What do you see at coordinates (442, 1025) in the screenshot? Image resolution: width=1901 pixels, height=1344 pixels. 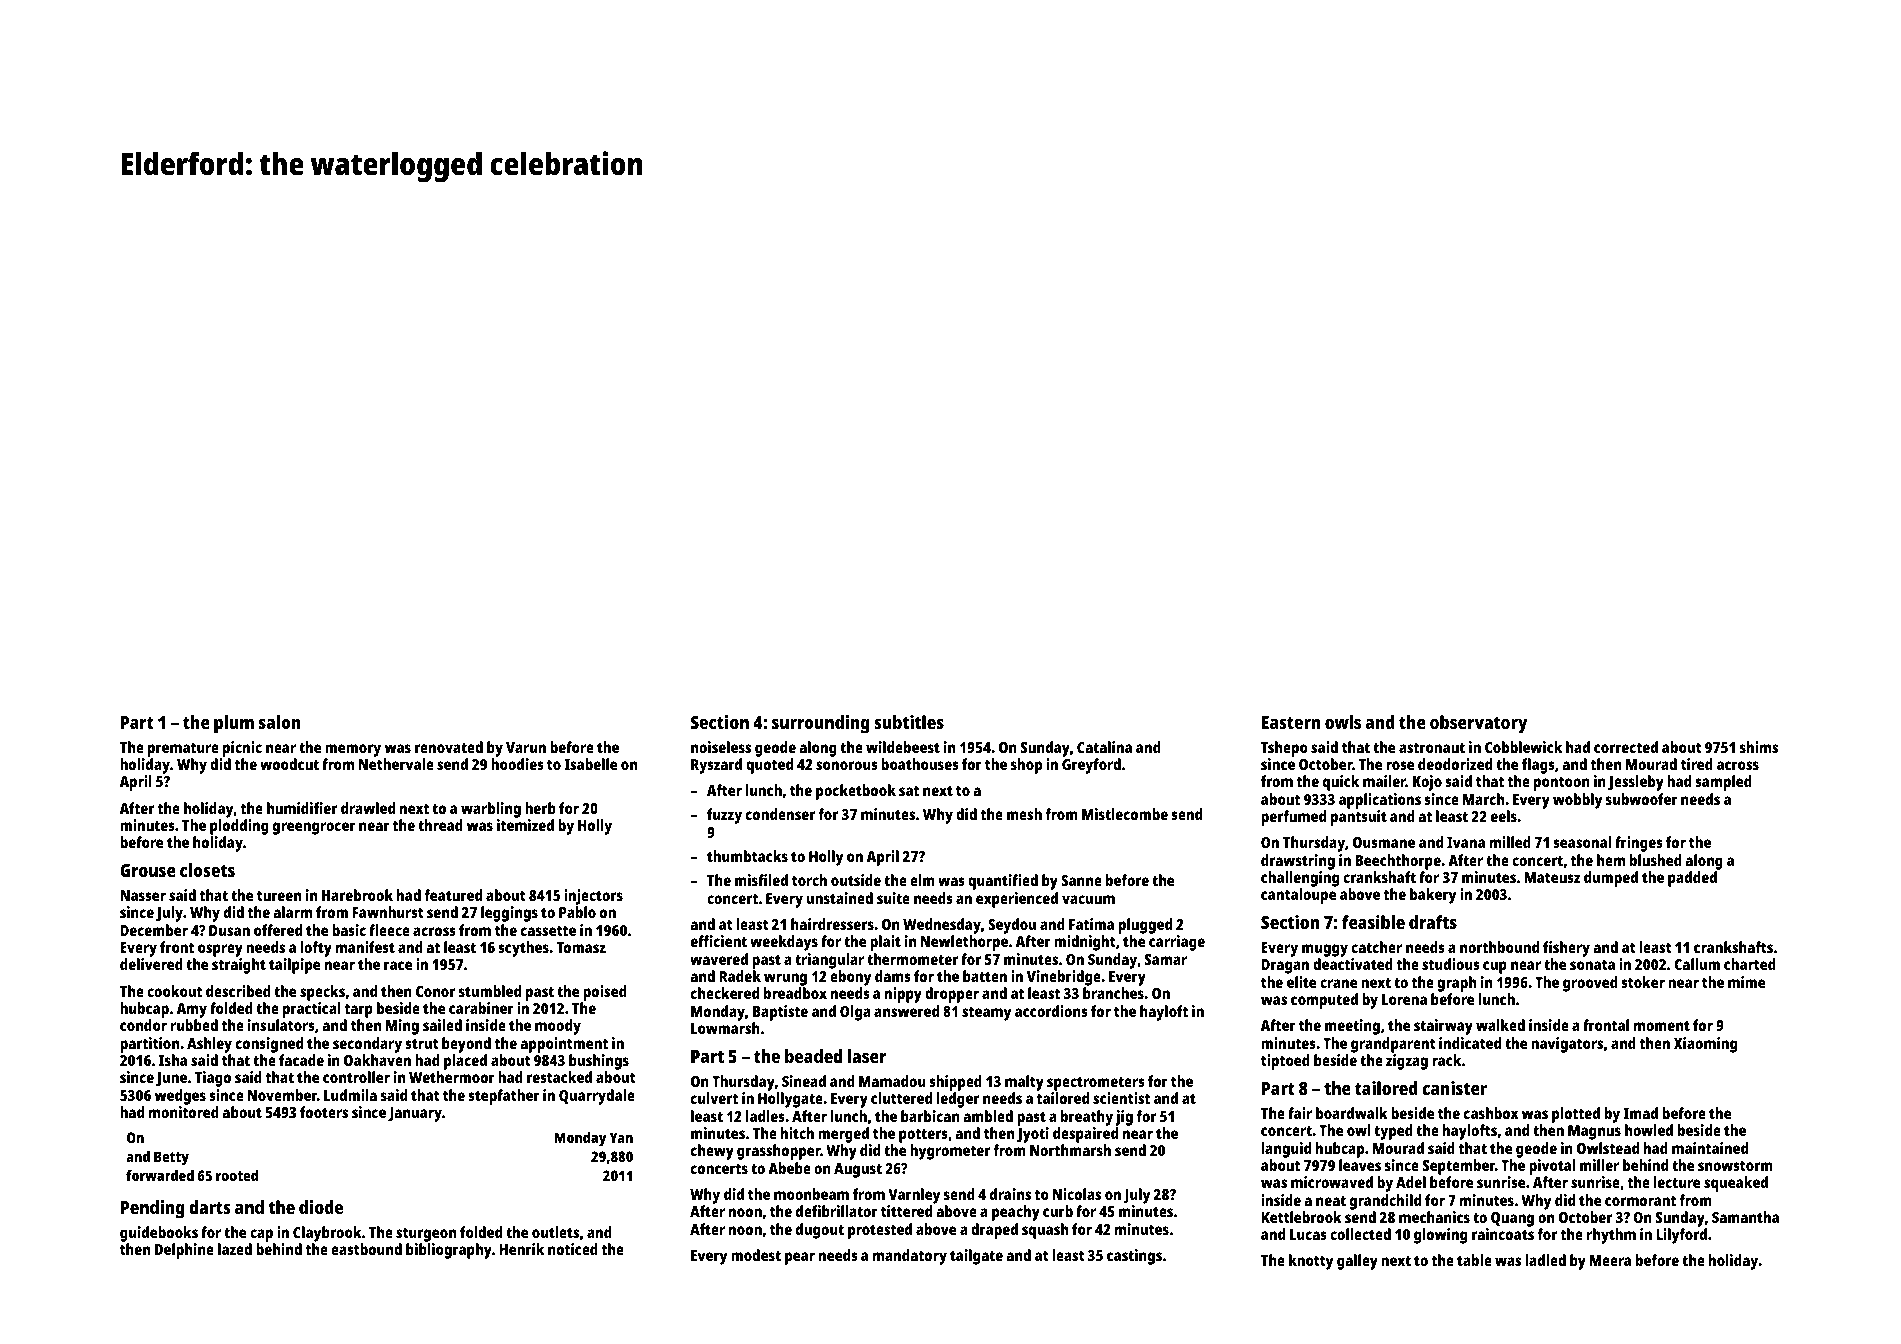 I see `sailed` at bounding box center [442, 1025].
